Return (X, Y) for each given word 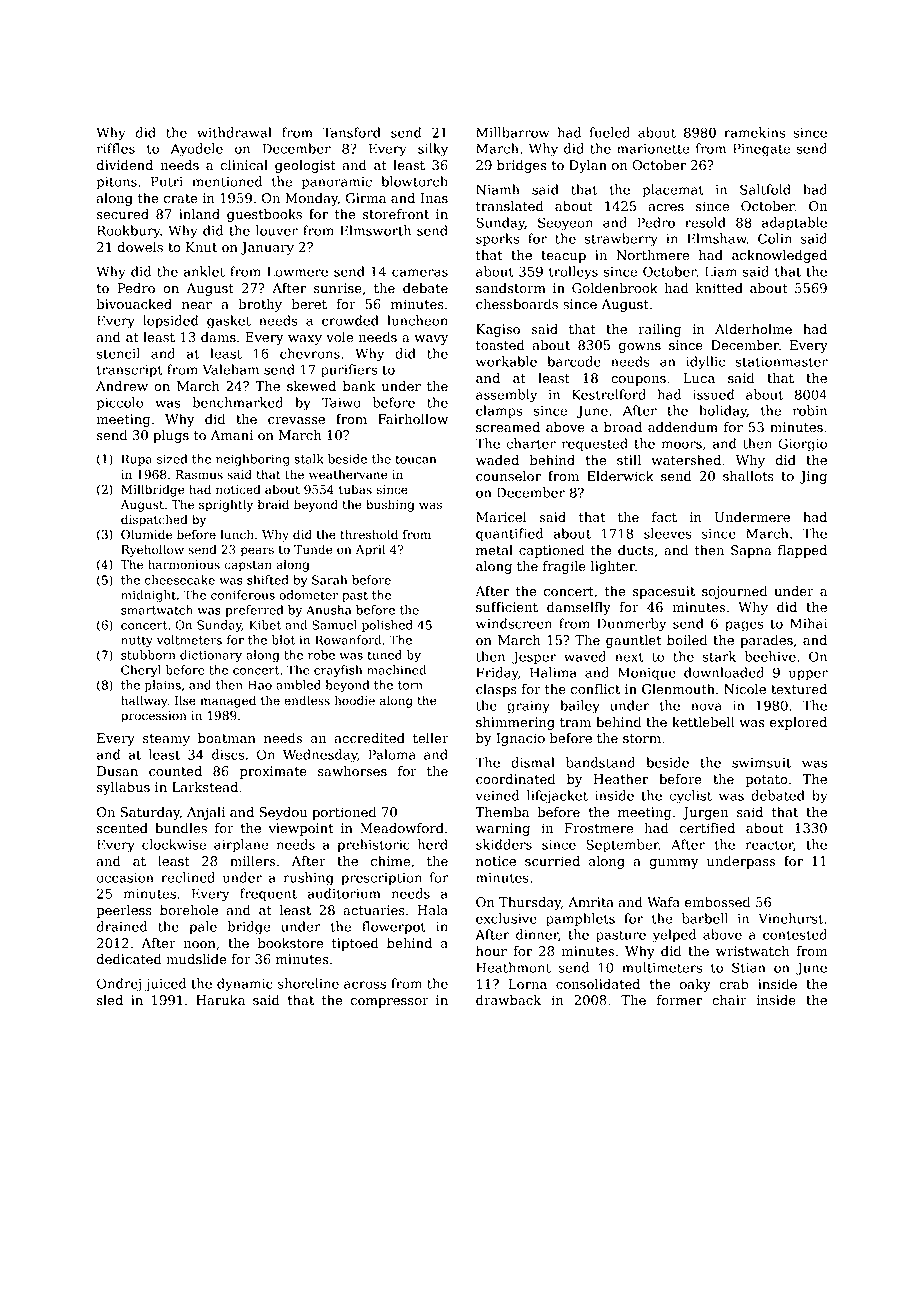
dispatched (154, 520)
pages (744, 626)
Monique (647, 674)
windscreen (514, 623)
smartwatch (157, 610)
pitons (117, 183)
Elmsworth (375, 230)
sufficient (507, 607)
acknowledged (779, 256)
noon (200, 945)
